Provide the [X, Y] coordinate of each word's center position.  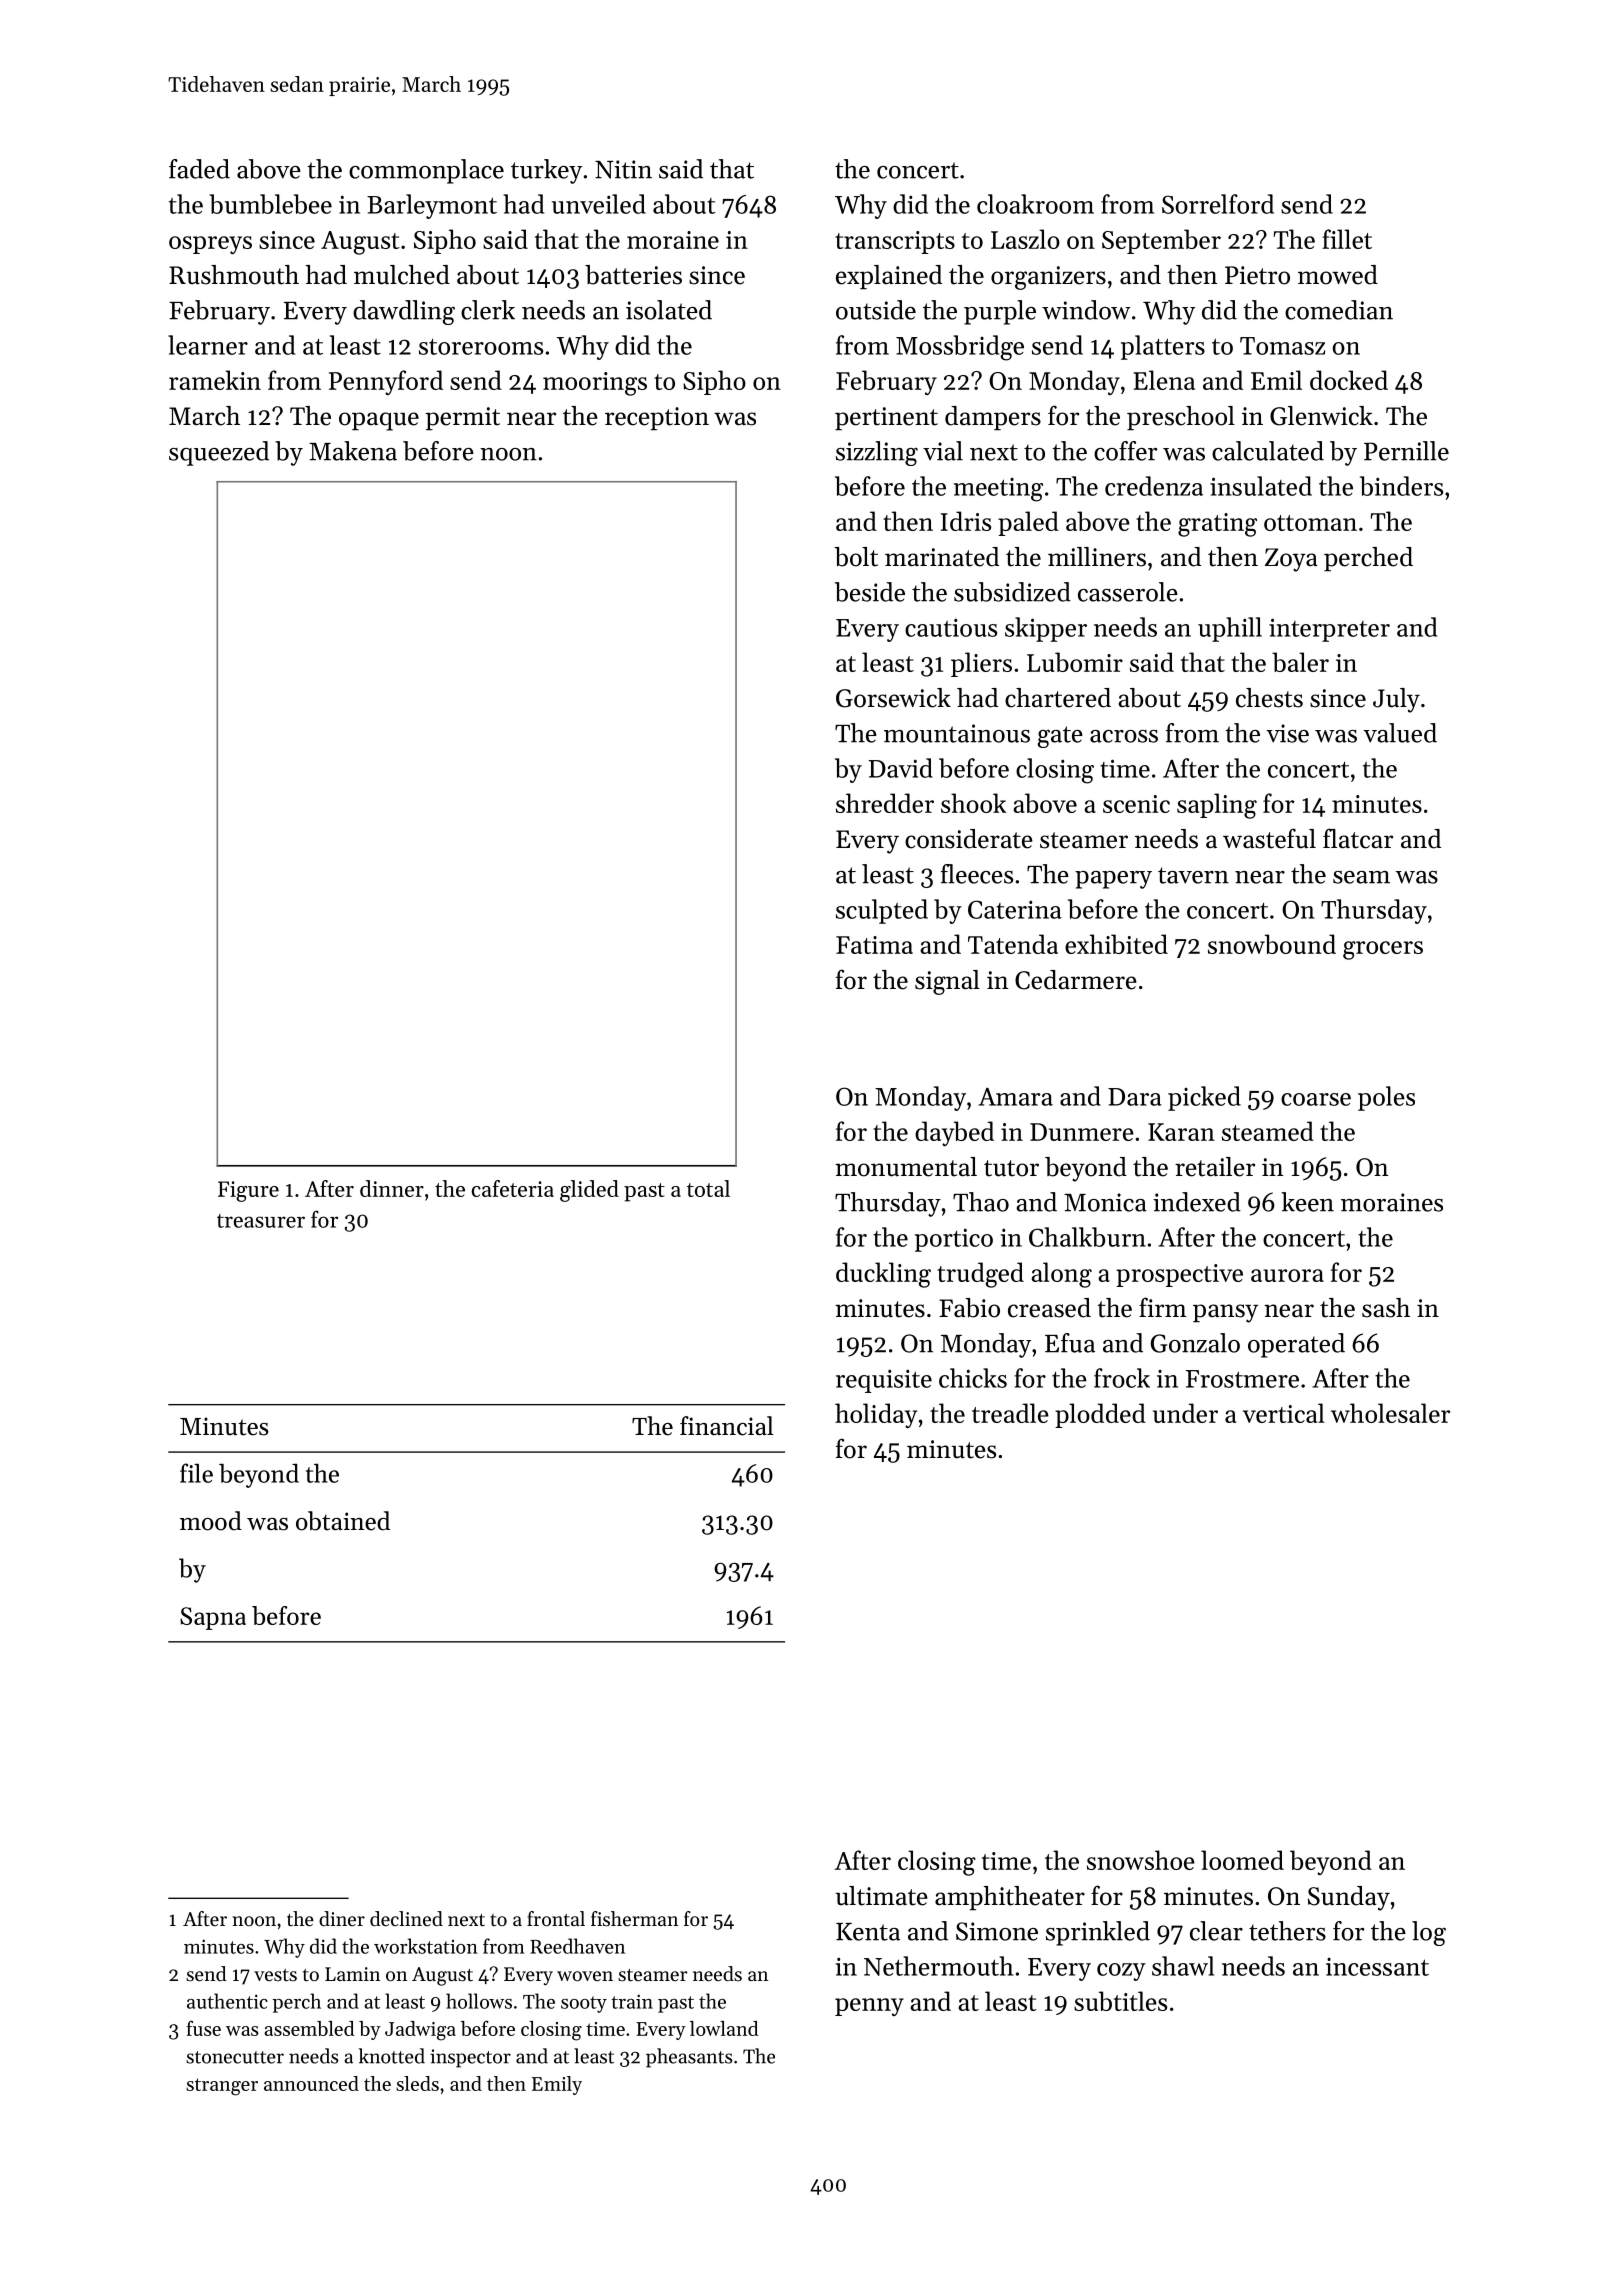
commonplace [426, 171]
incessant [1377, 1967]
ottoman [1310, 523]
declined [406, 1919]
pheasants [689, 2058]
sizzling [877, 453]
